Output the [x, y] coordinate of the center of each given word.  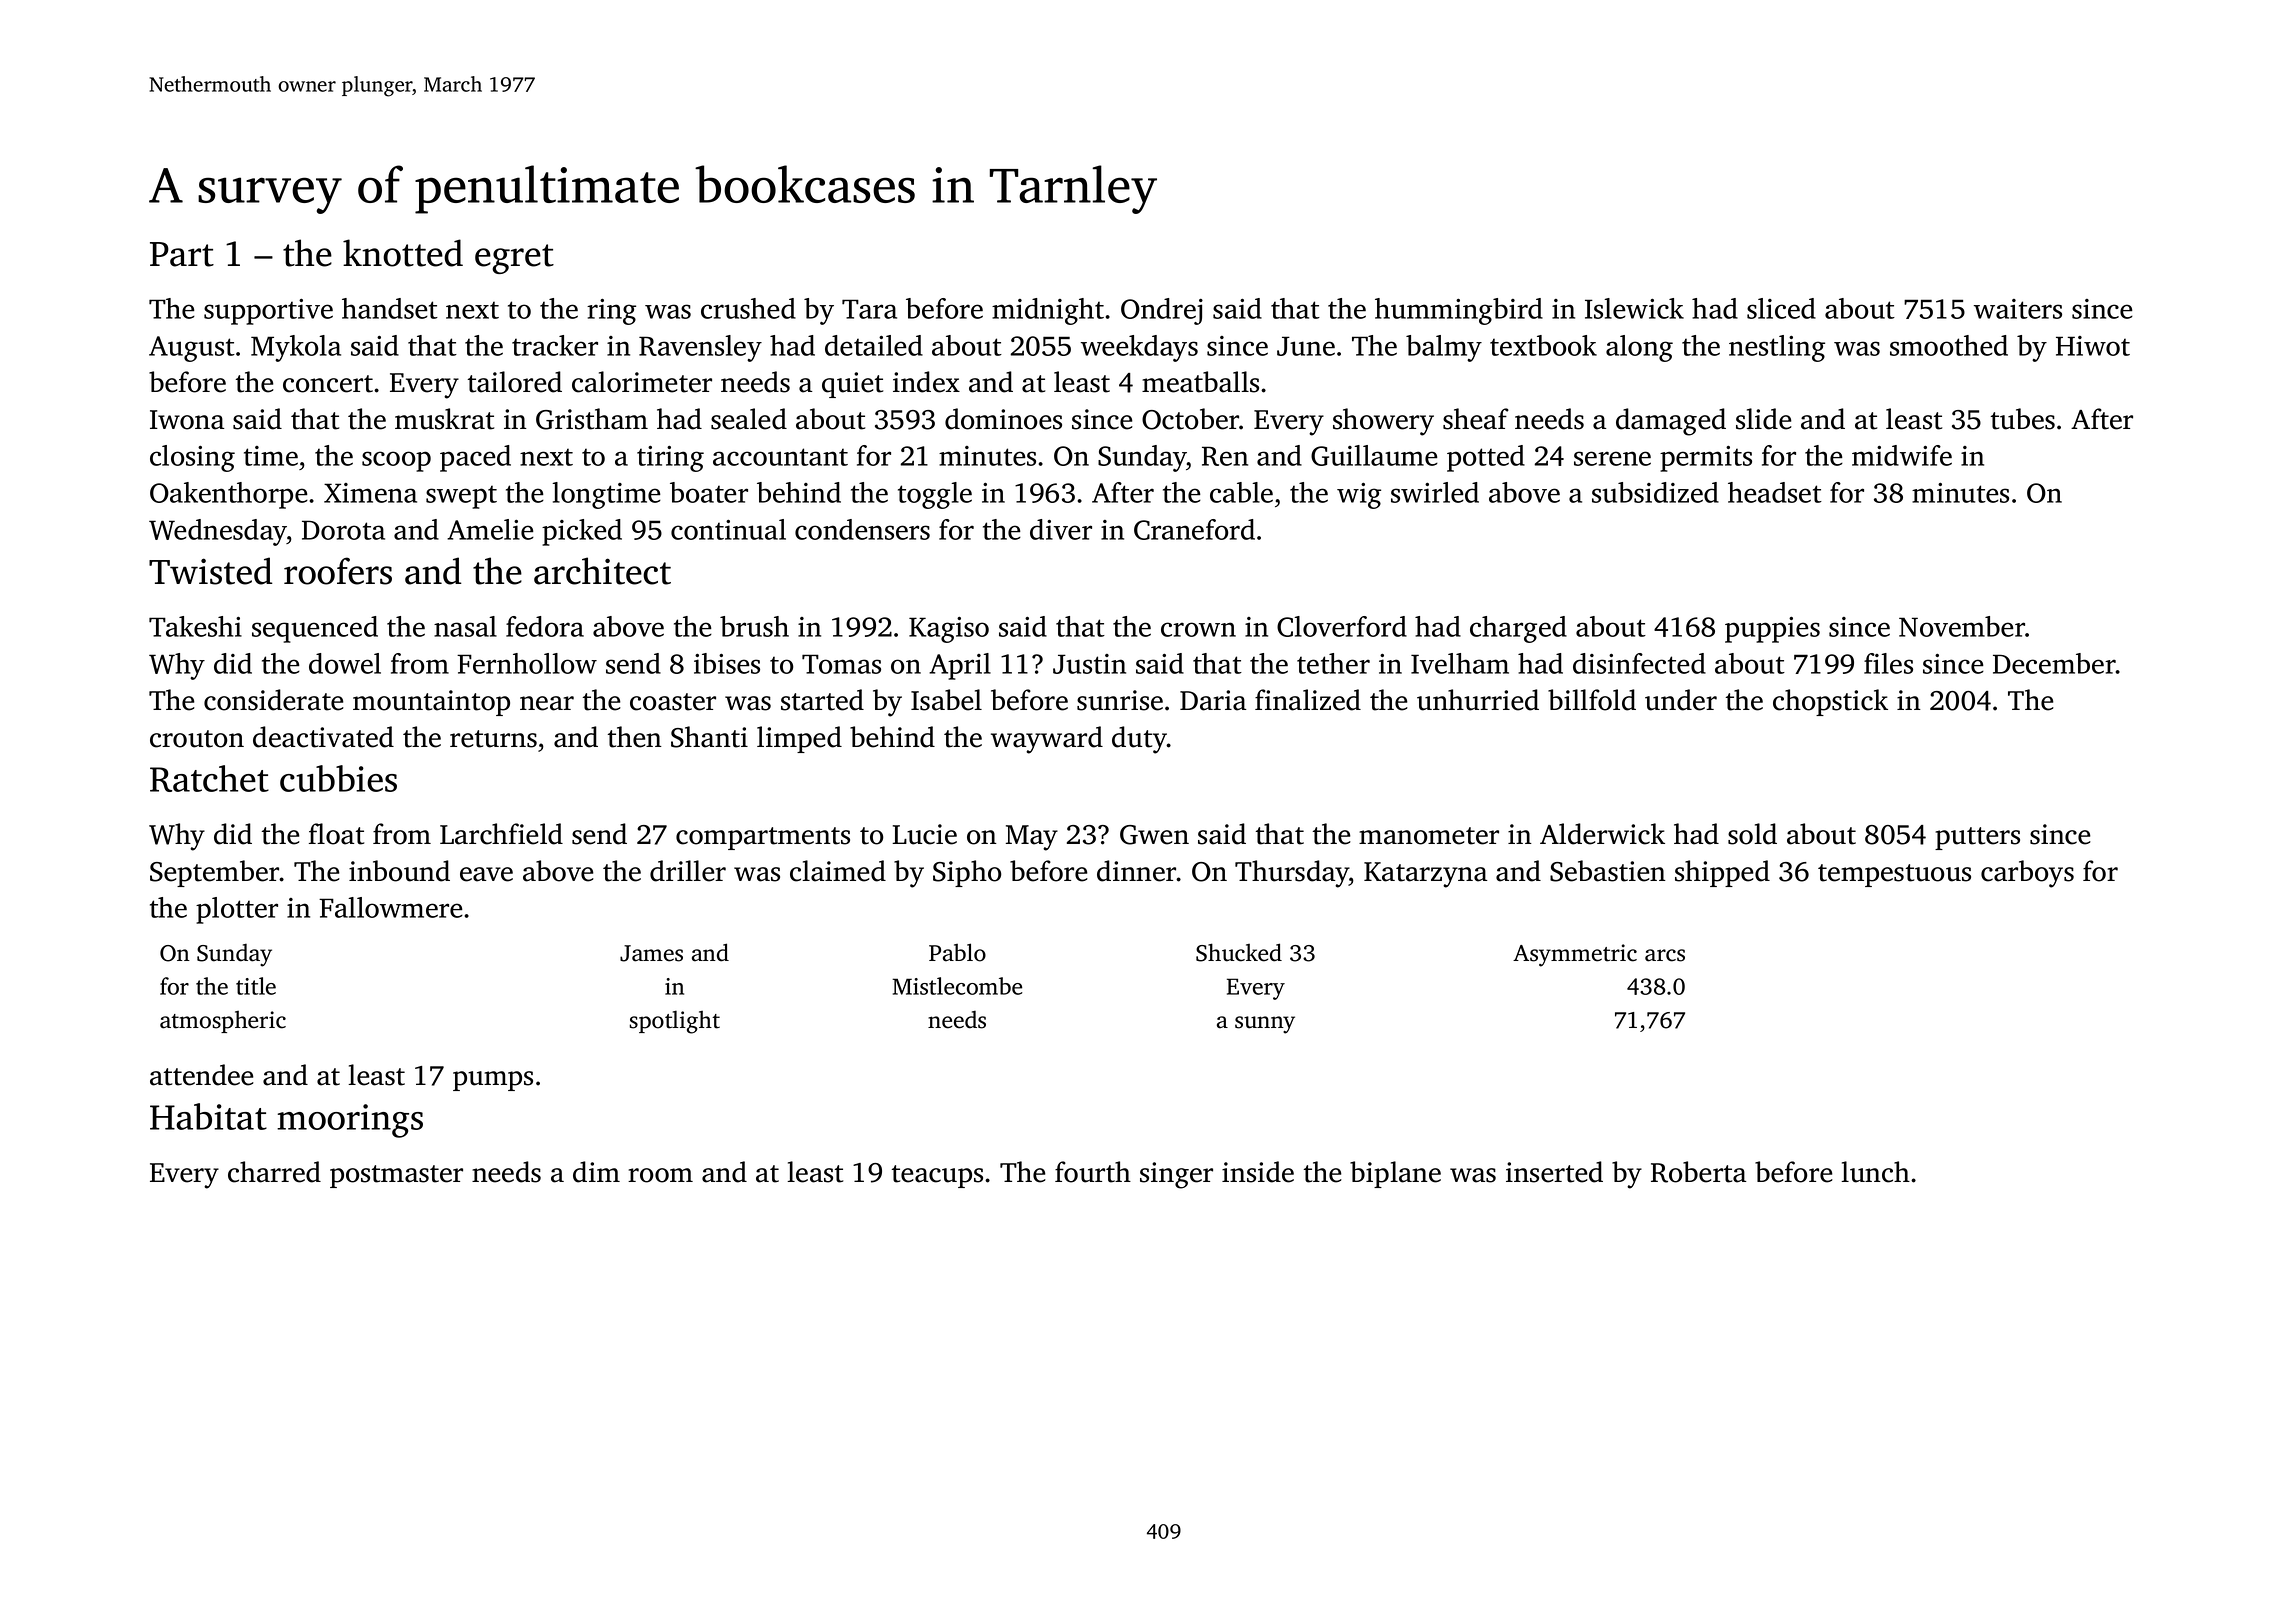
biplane [1395, 1174]
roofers [338, 571]
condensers [862, 529]
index [926, 382]
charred [274, 1172]
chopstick [1830, 702]
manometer [1429, 836]
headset [1775, 492]
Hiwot [2093, 346]
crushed [748, 308]
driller [688, 871]
